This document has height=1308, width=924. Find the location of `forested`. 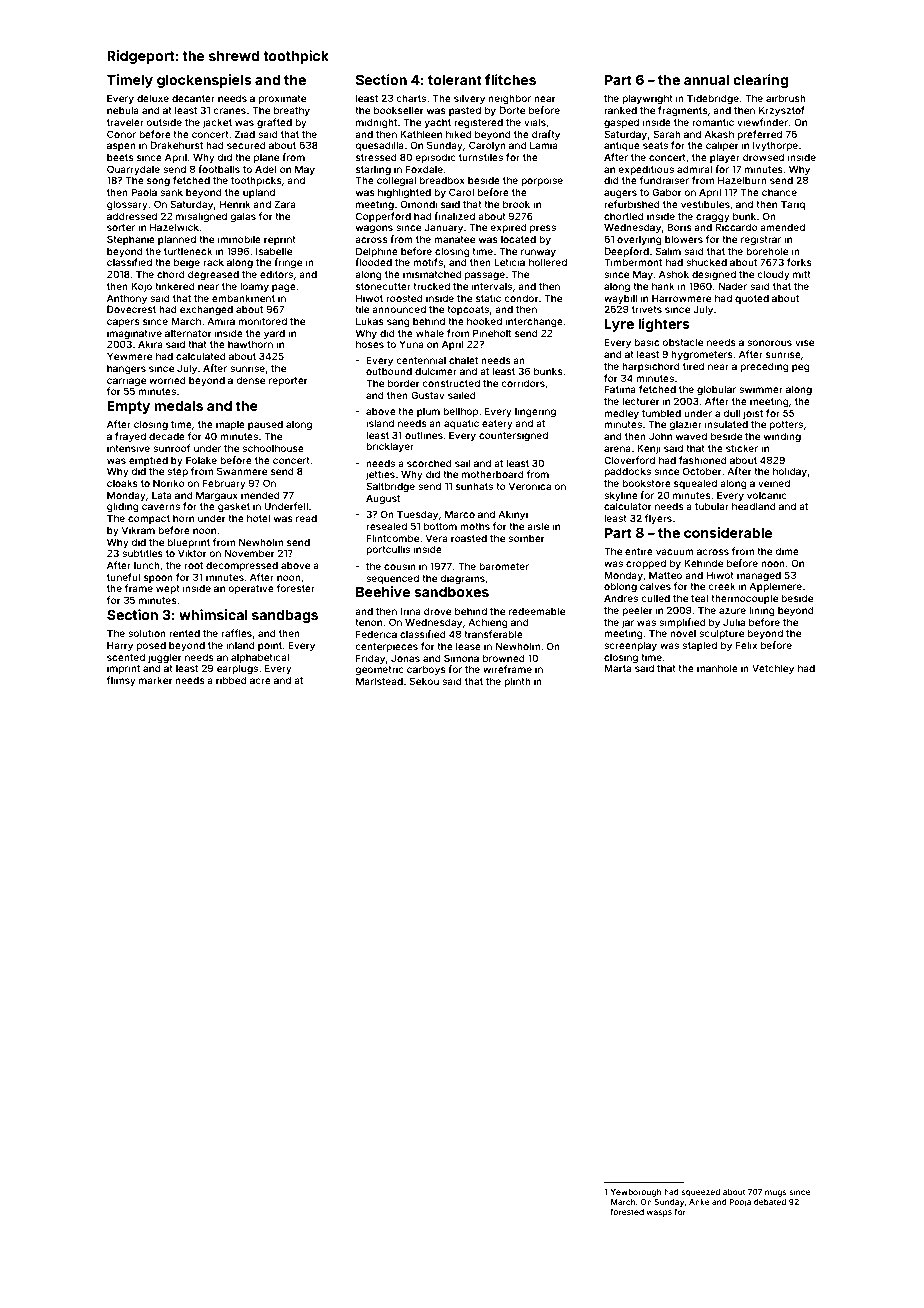

forested is located at coordinates (627, 1211).
